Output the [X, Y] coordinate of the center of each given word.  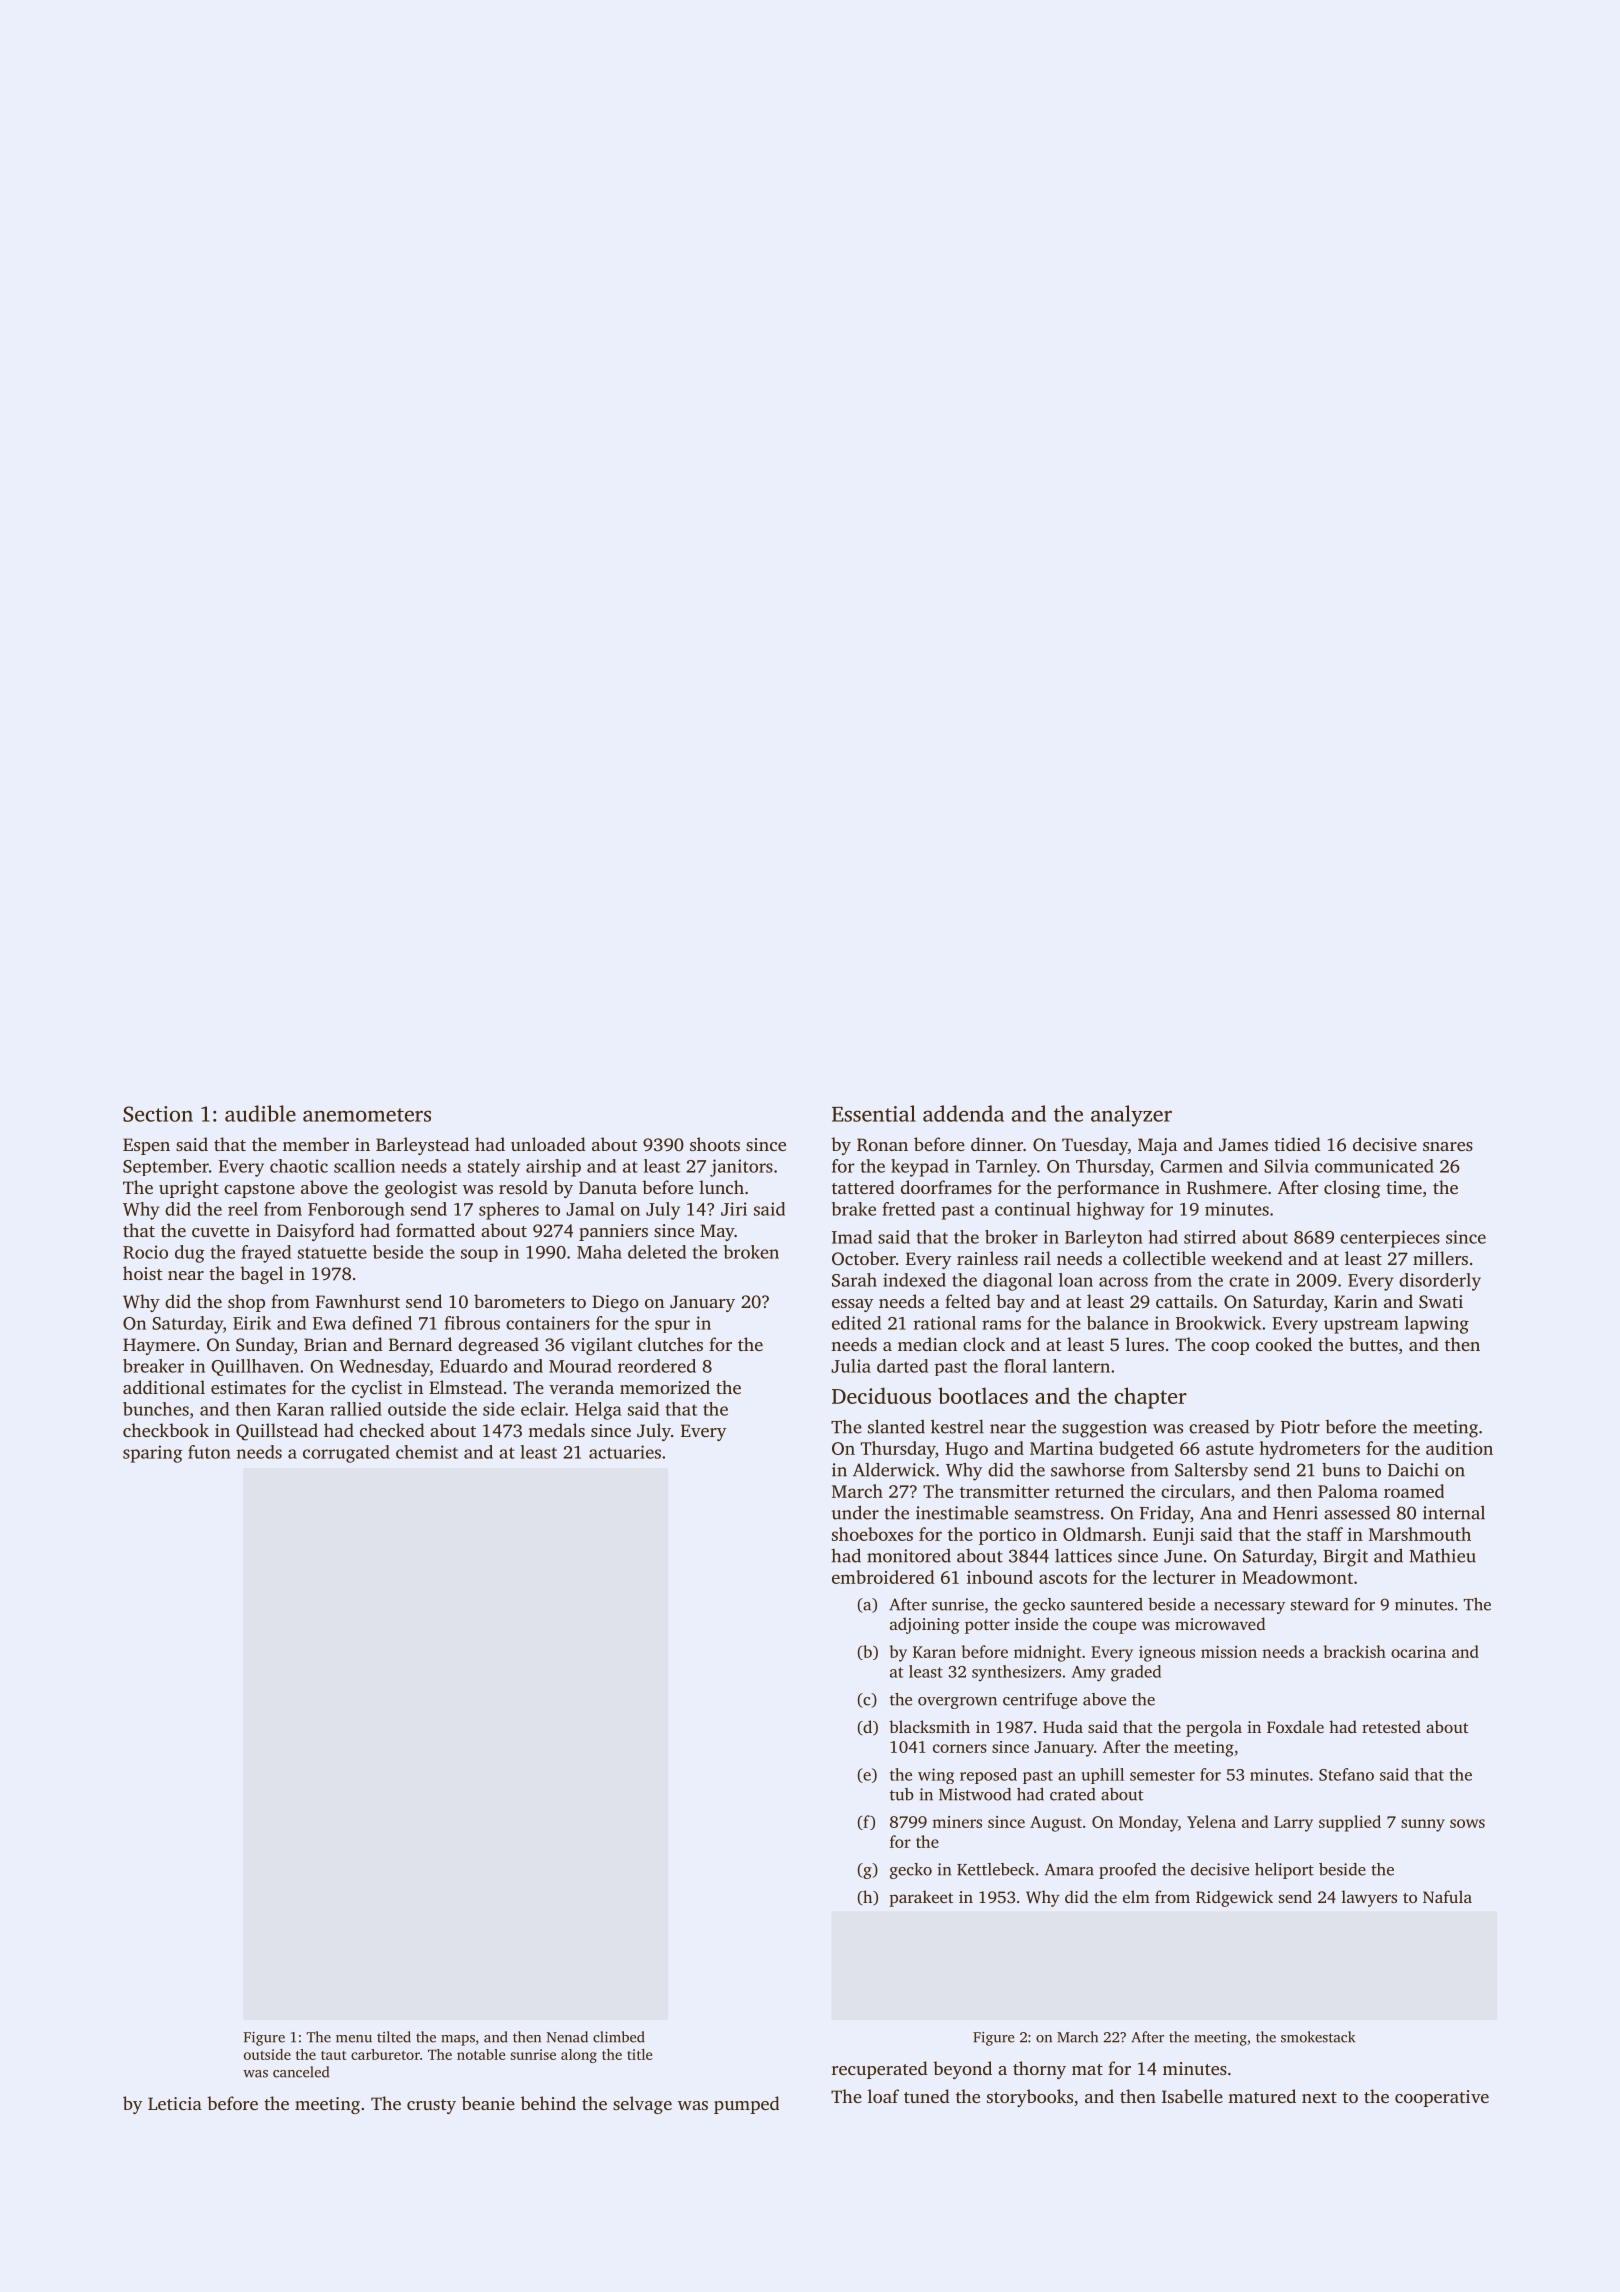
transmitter [1005, 1491]
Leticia [175, 2103]
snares [1448, 1146]
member [316, 1144]
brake [854, 1209]
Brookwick [1218, 1323]
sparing [153, 1454]
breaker [153, 1366]
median [927, 1344]
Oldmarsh [1102, 1534]
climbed [619, 2037]
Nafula [1447, 1896]
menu [354, 2039]
